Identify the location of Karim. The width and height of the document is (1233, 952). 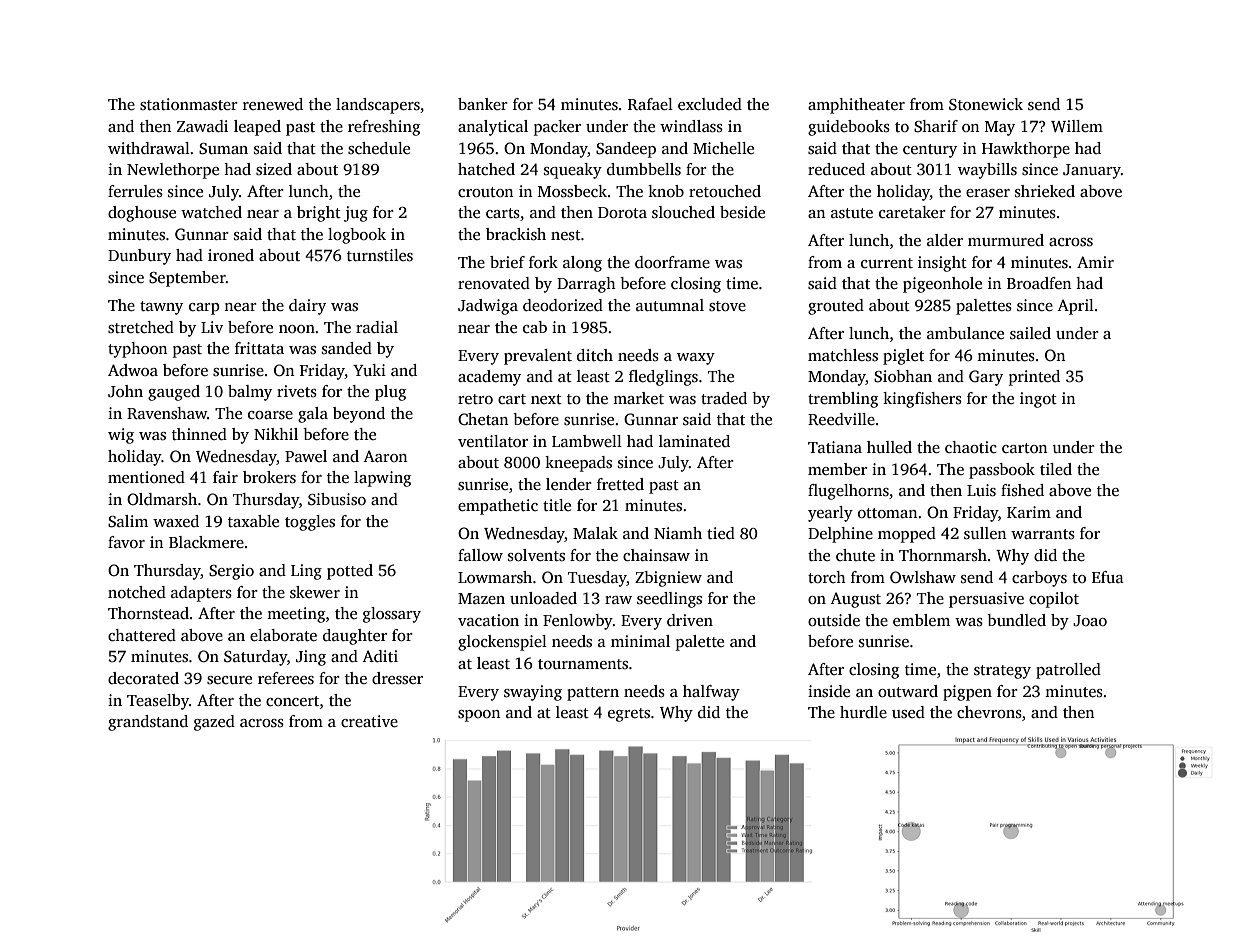
(1029, 512).
